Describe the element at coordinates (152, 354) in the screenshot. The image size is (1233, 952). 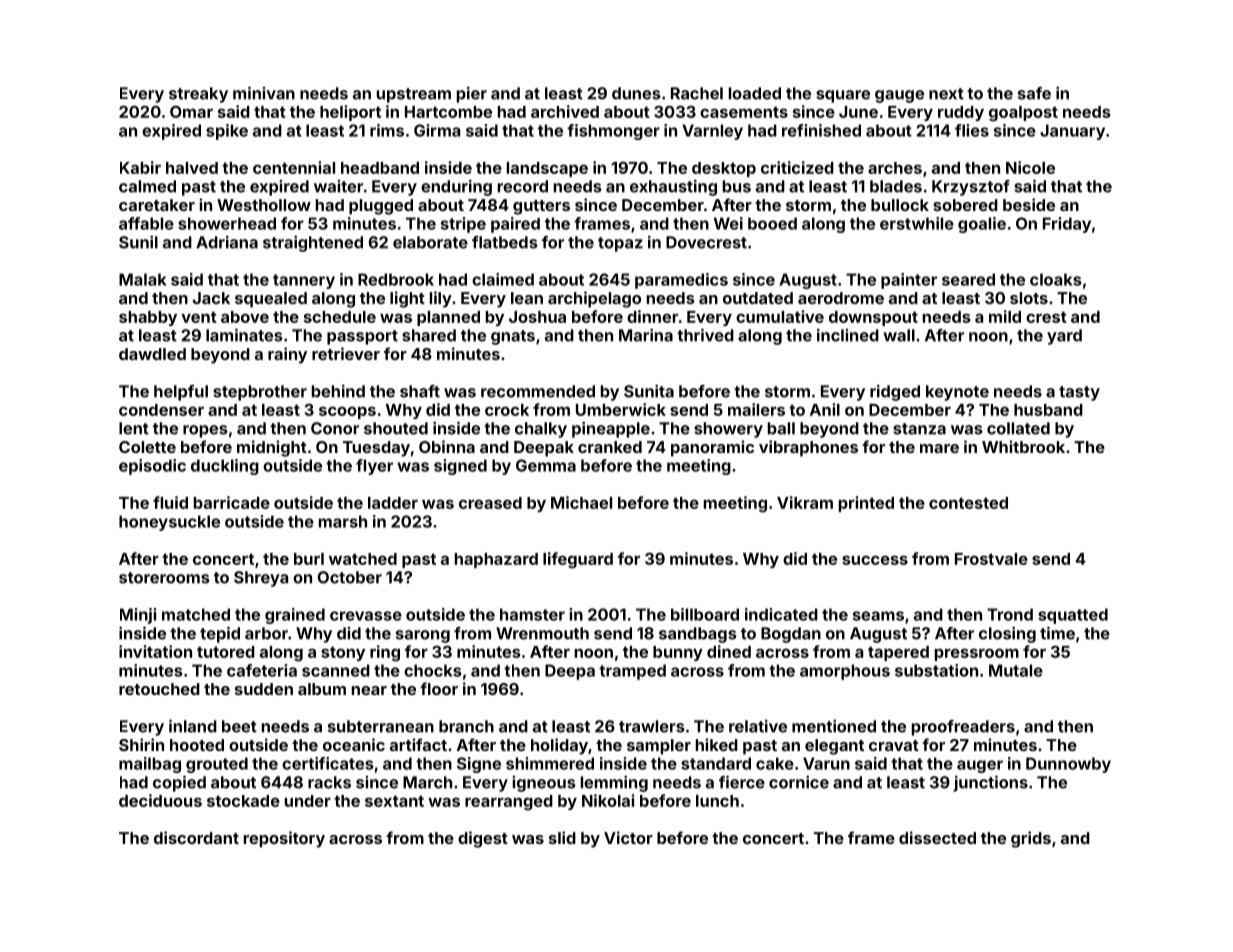
I see `dawdled` at that location.
